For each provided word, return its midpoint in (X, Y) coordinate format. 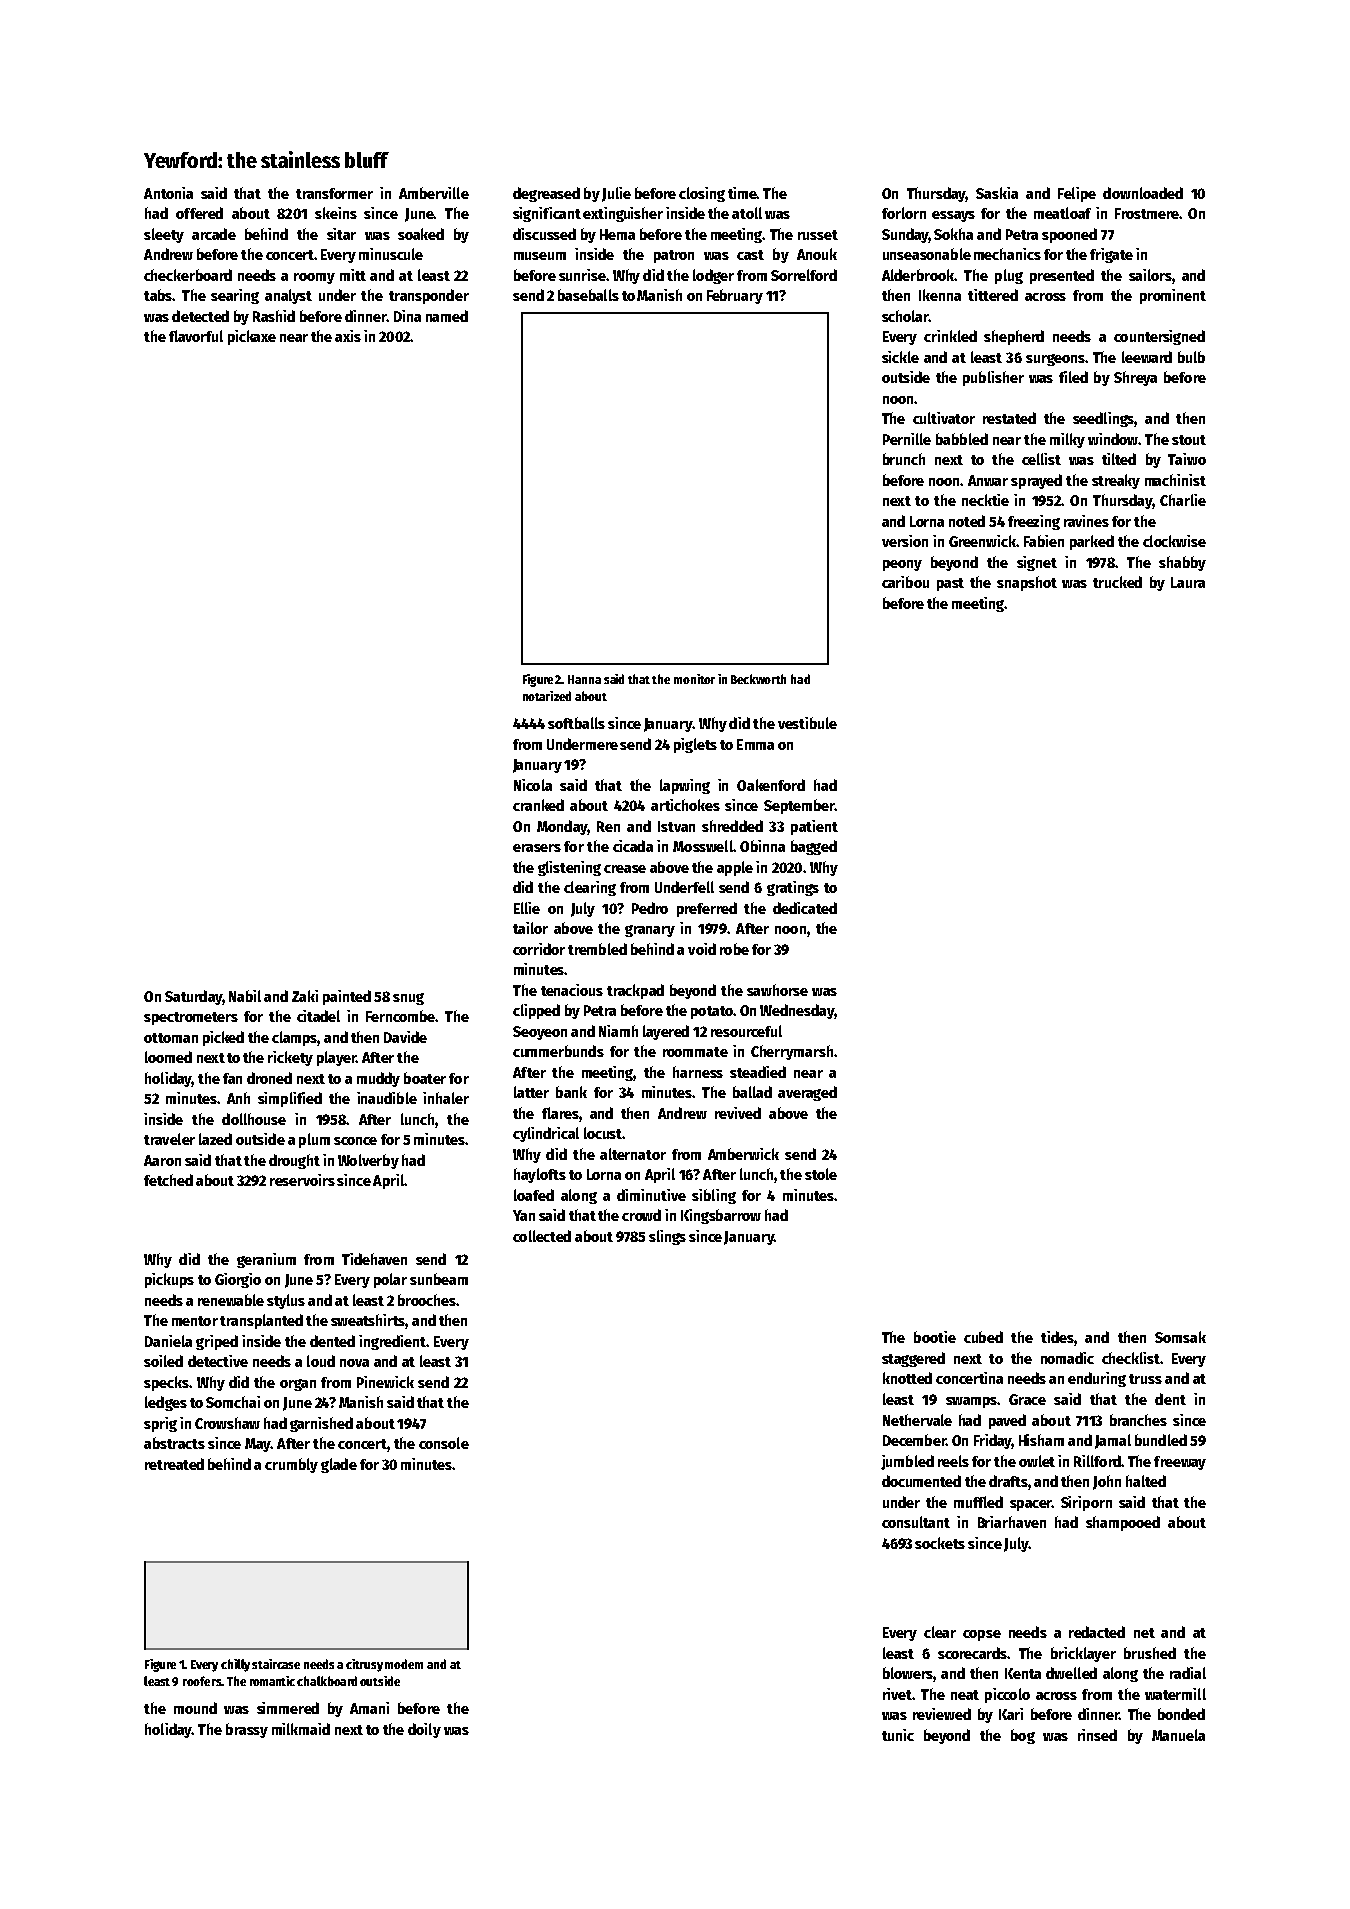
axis (348, 336)
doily (424, 1730)
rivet (897, 1694)
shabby (1182, 563)
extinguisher (623, 214)
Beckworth (758, 679)
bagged (814, 847)
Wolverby (368, 1161)
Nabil (245, 996)
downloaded (1143, 193)
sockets (940, 1543)
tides (1057, 1337)
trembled (597, 949)
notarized (547, 696)
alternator (633, 1154)
